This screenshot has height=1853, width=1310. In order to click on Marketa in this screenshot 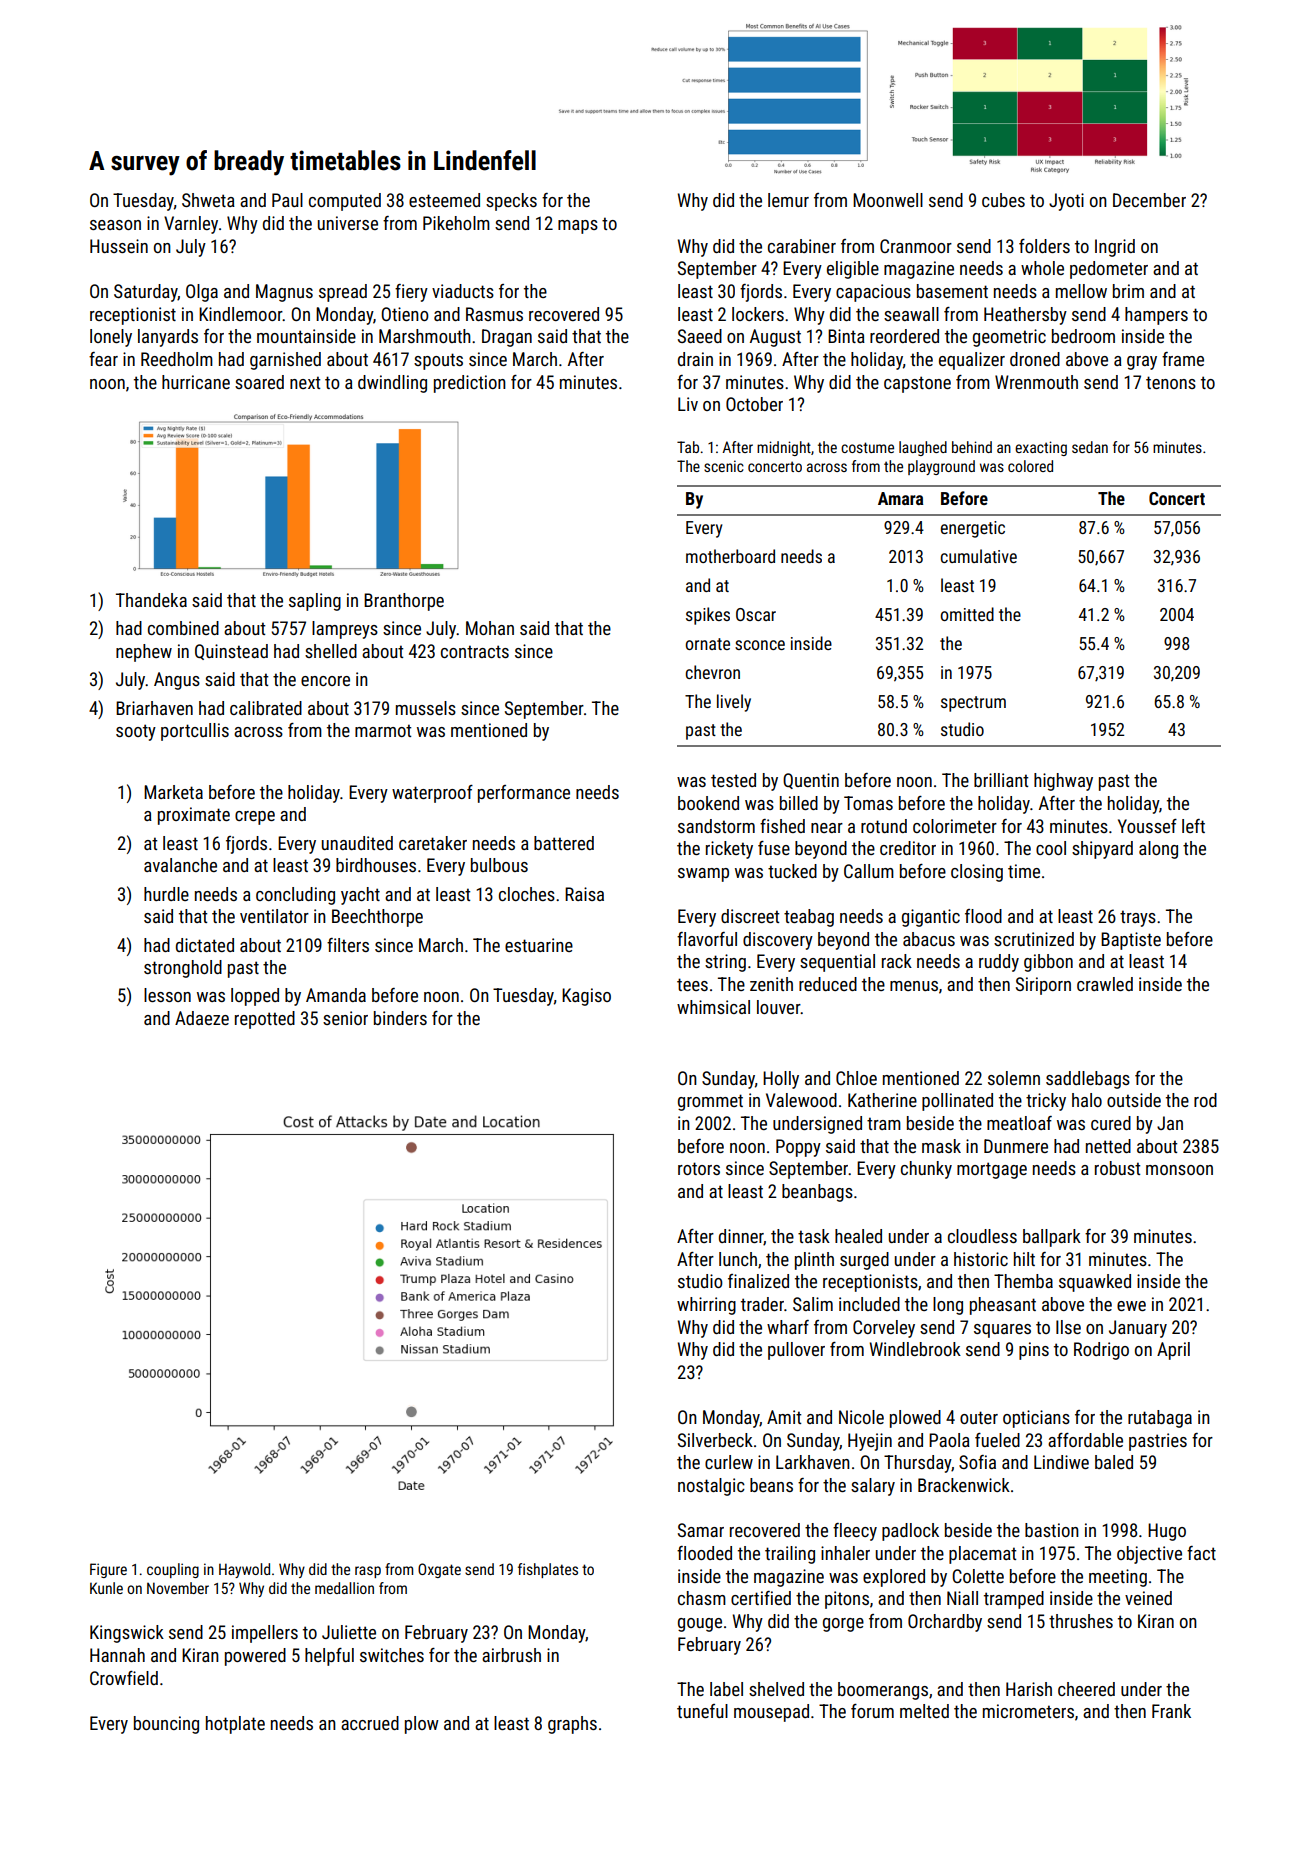, I will do `click(173, 792)`.
